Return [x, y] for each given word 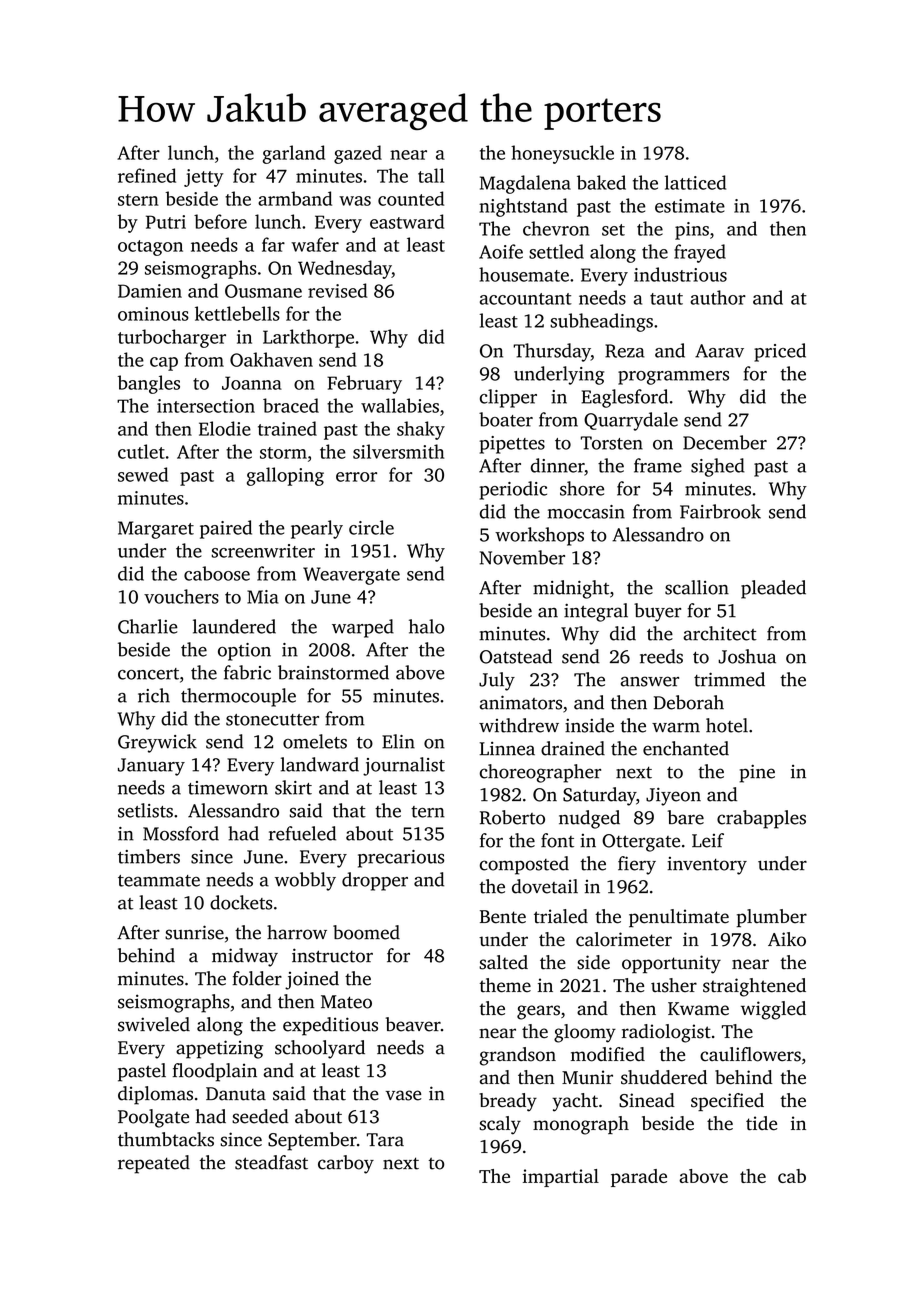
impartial [561, 1178]
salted [503, 962]
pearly [317, 529]
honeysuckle [562, 154]
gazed [358, 154]
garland [294, 154]
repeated [154, 1164]
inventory [707, 866]
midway [245, 957]
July [497, 681]
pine [757, 773]
